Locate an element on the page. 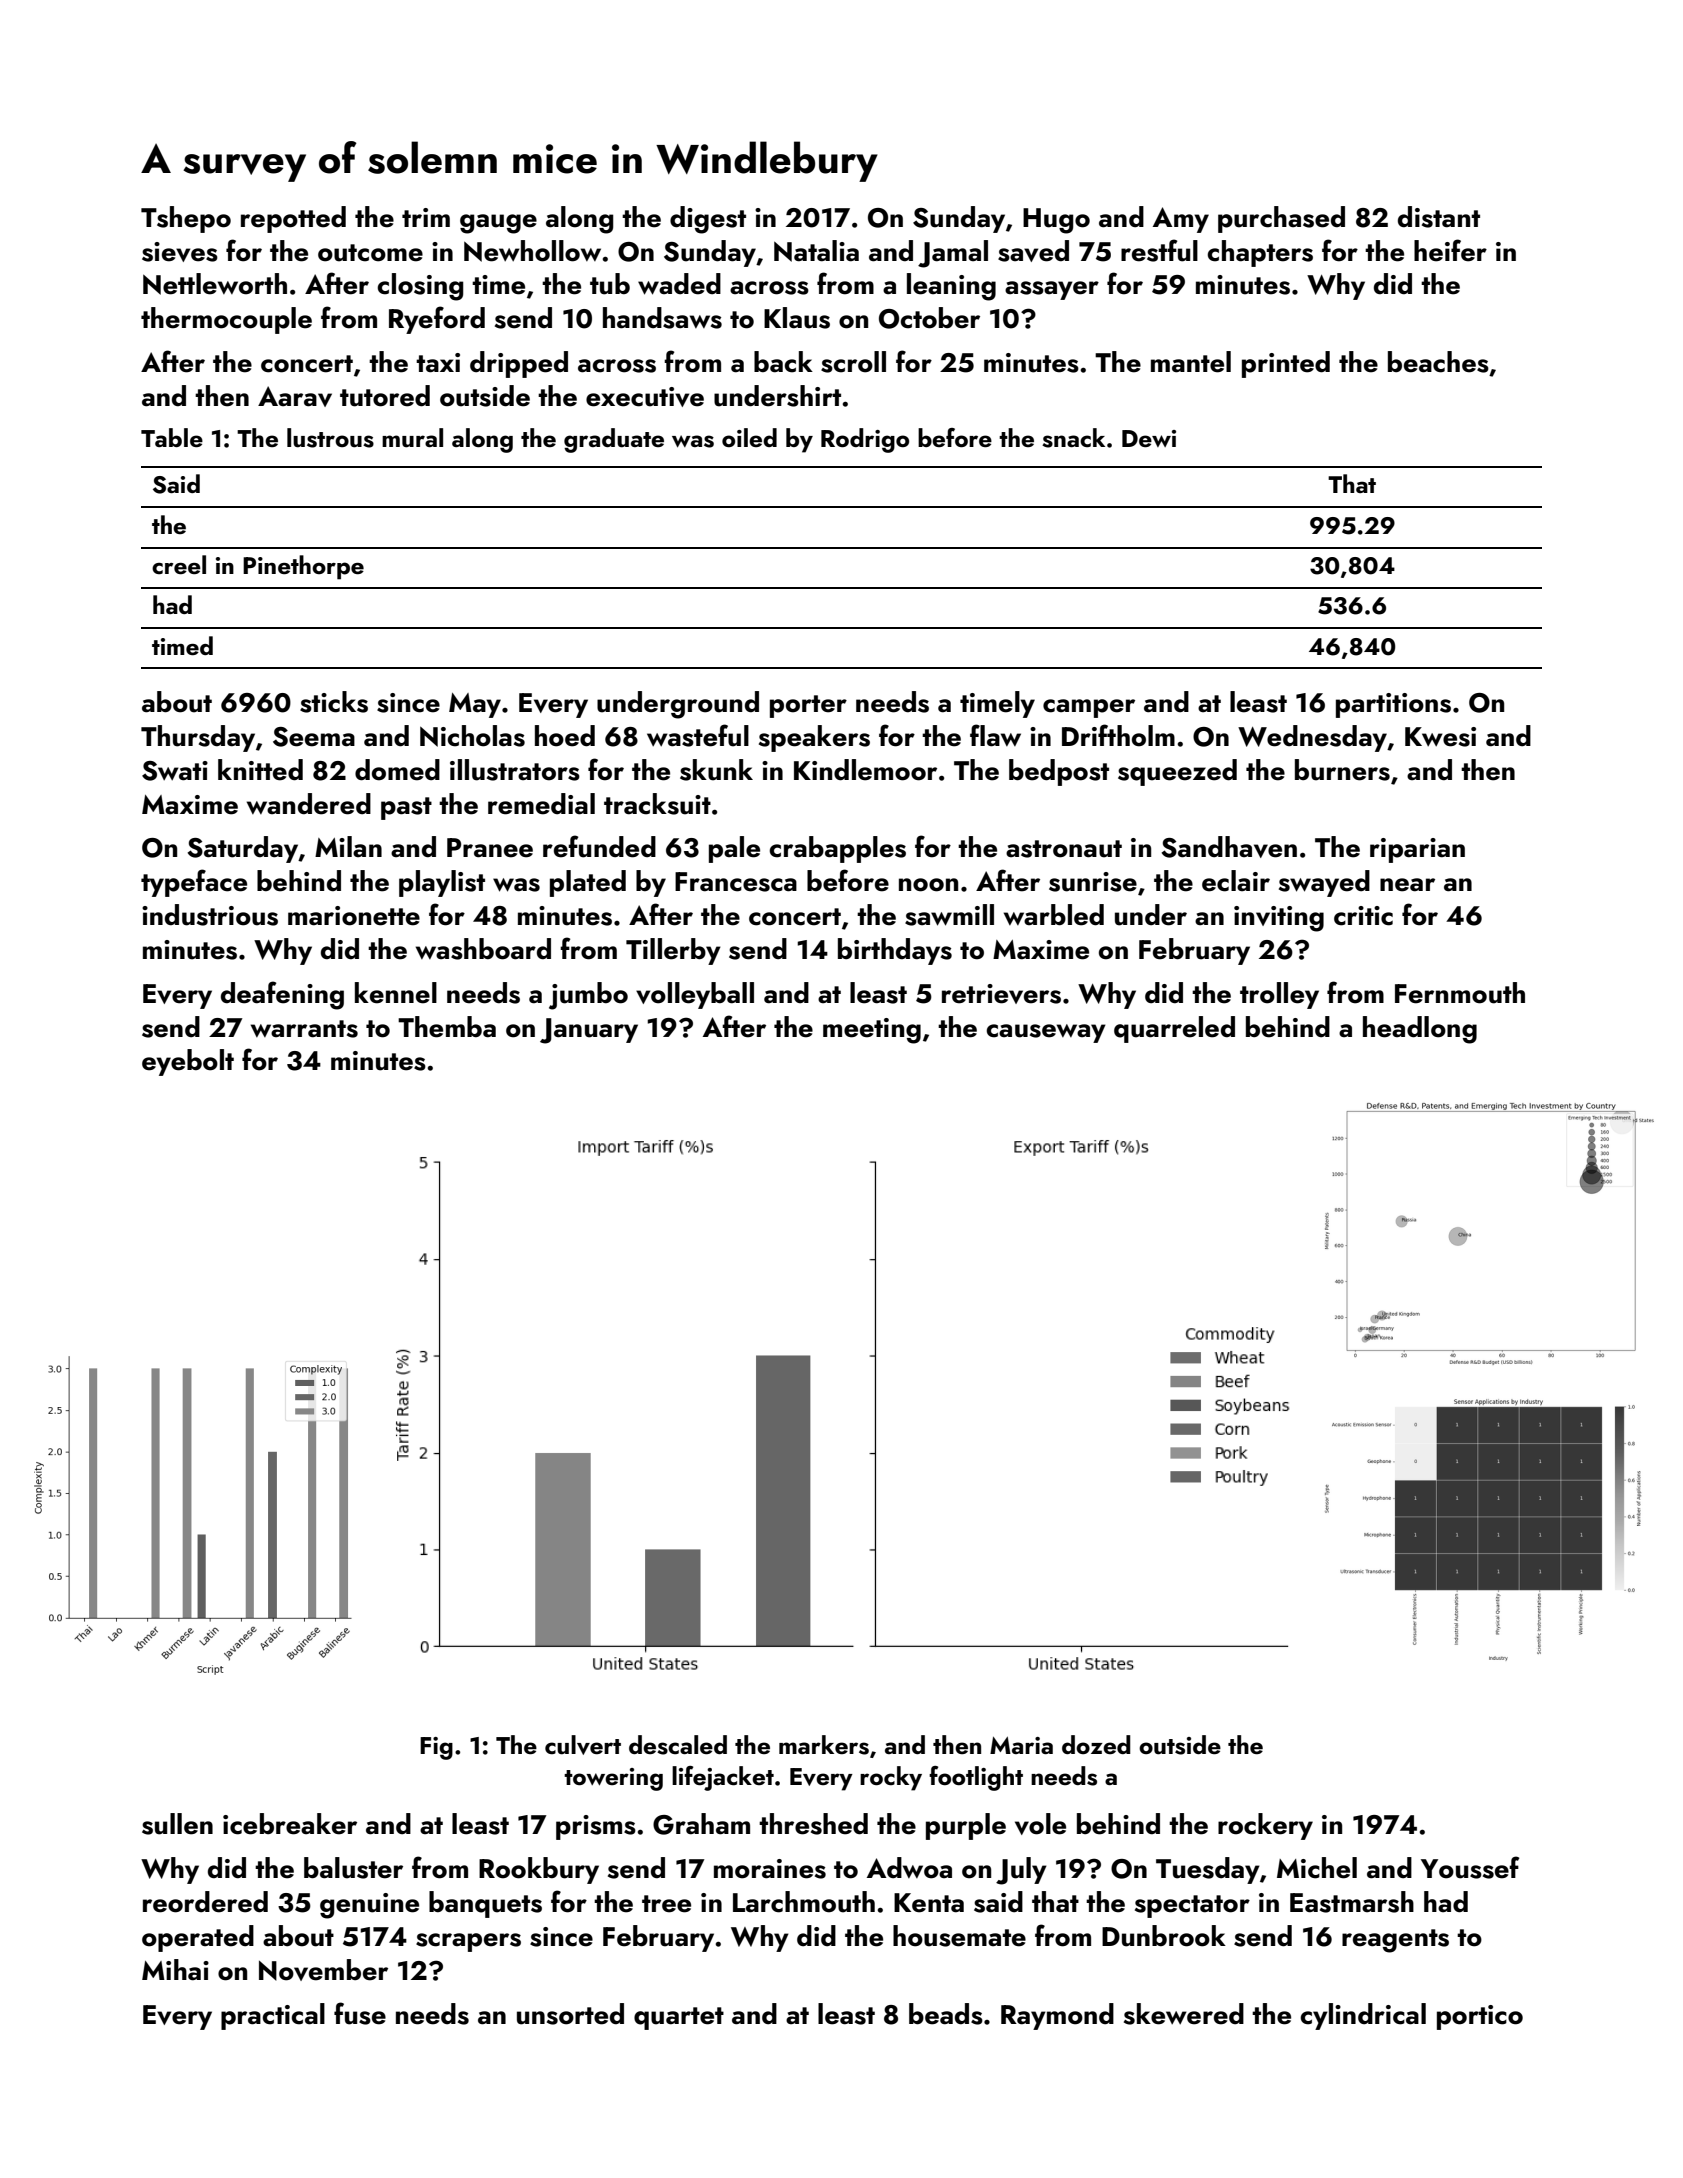 The width and height of the document is (1683, 2178). sticks is located at coordinates (334, 702).
